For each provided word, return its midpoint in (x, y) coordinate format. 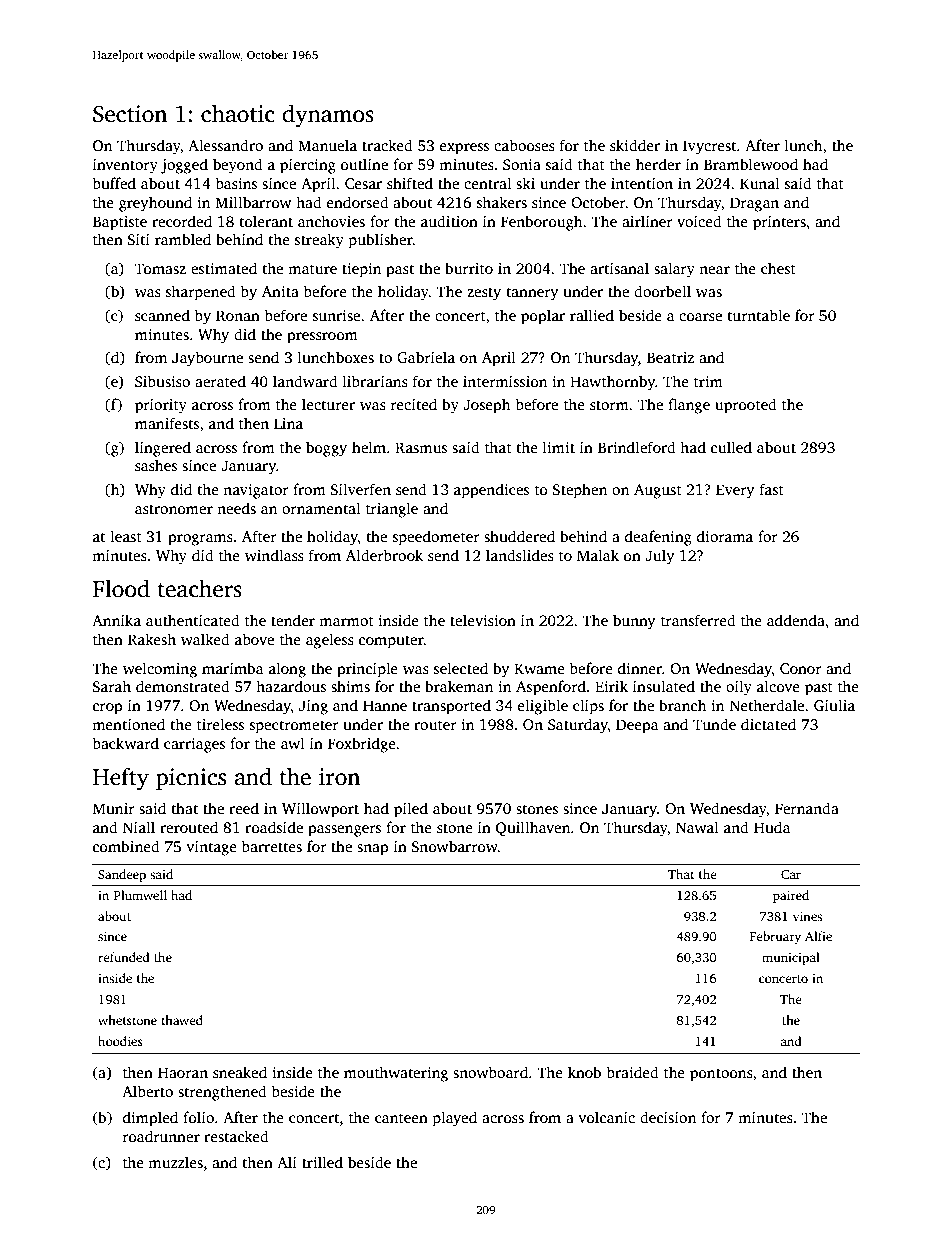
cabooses (524, 145)
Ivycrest (709, 147)
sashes (156, 465)
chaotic (238, 113)
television (483, 620)
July (660, 557)
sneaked (240, 1072)
